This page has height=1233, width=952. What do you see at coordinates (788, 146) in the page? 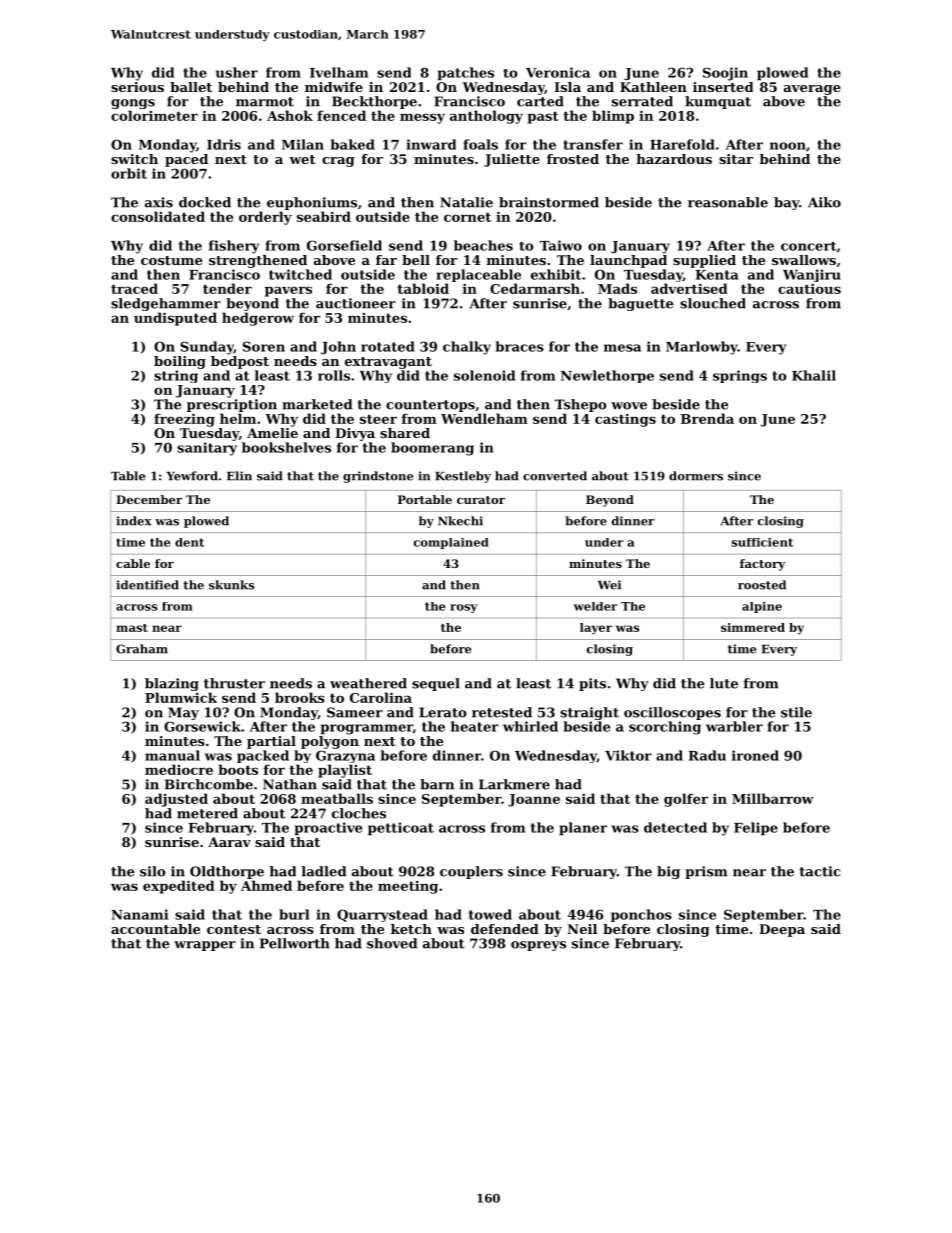
I see `noon` at bounding box center [788, 146].
